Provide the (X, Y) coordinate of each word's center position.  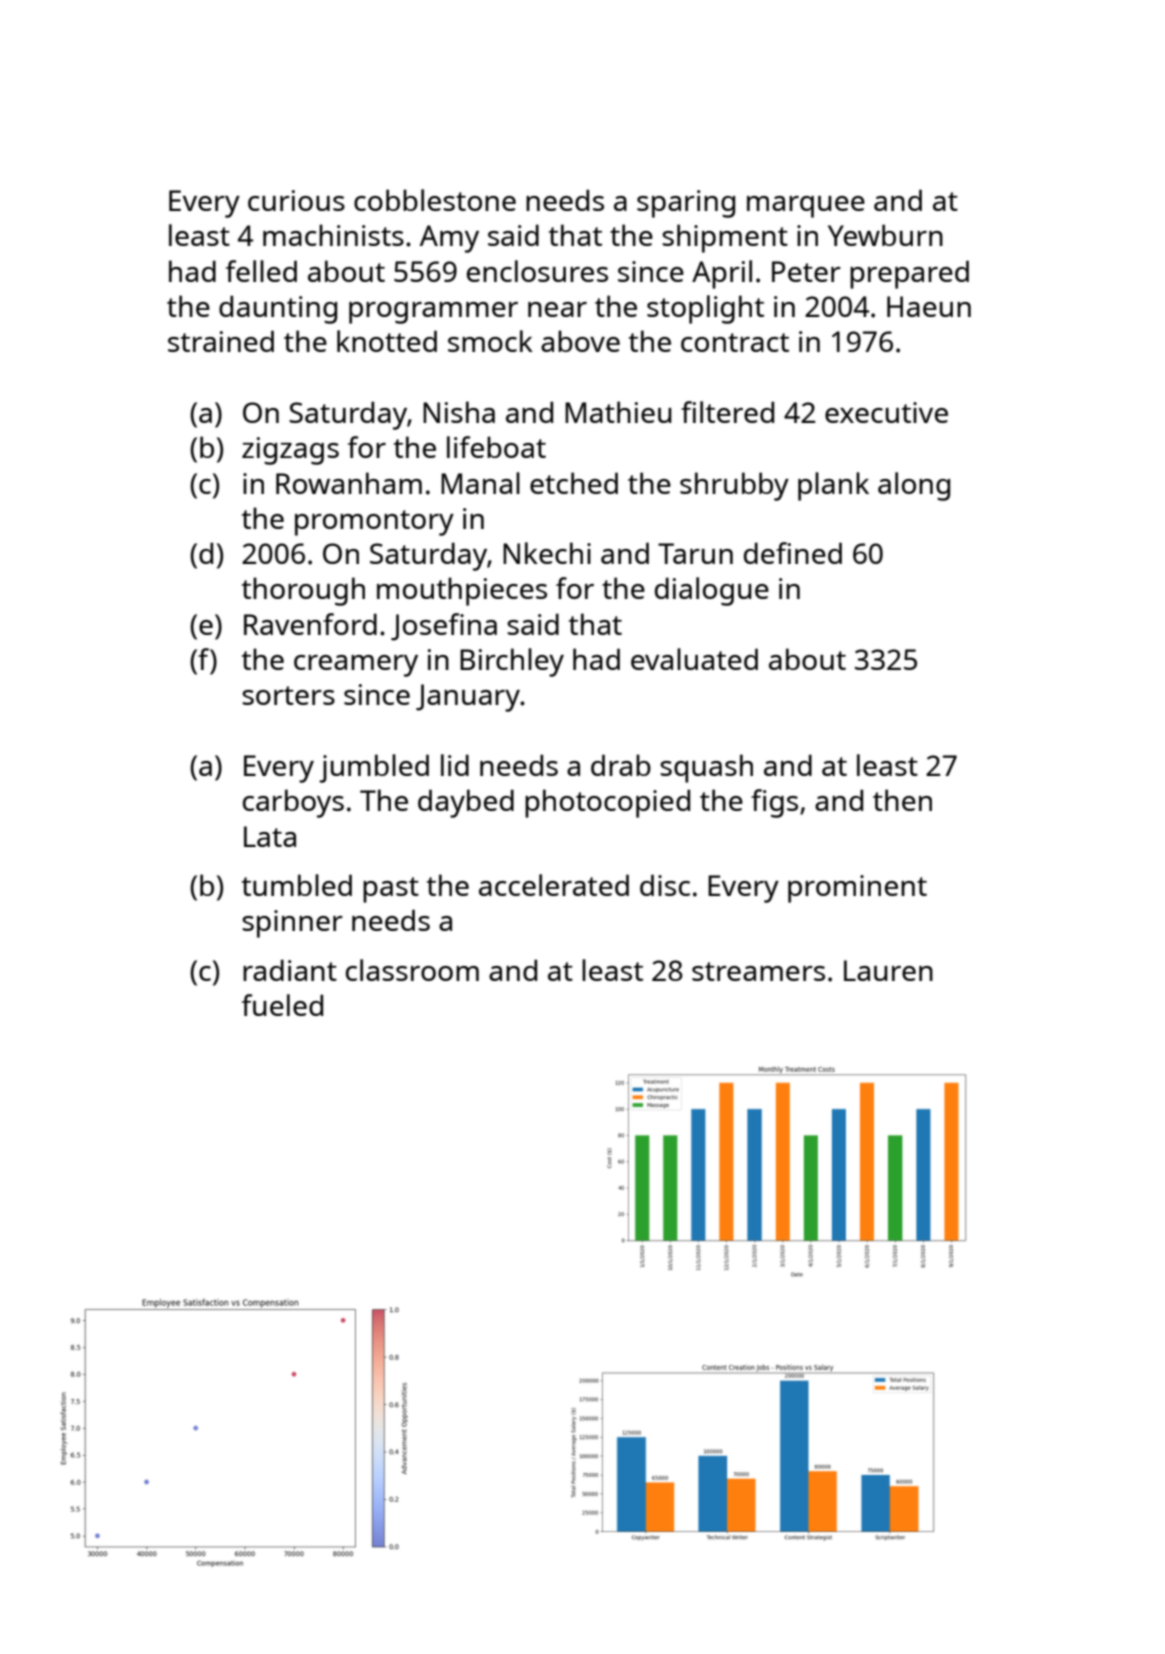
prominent (857, 889)
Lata (270, 836)
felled (261, 271)
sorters (288, 695)
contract (735, 342)
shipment (725, 238)
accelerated (554, 885)
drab (621, 765)
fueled (282, 1005)
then (902, 800)
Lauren (888, 970)
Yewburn (885, 235)
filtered (727, 412)
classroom (412, 970)
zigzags (290, 451)
